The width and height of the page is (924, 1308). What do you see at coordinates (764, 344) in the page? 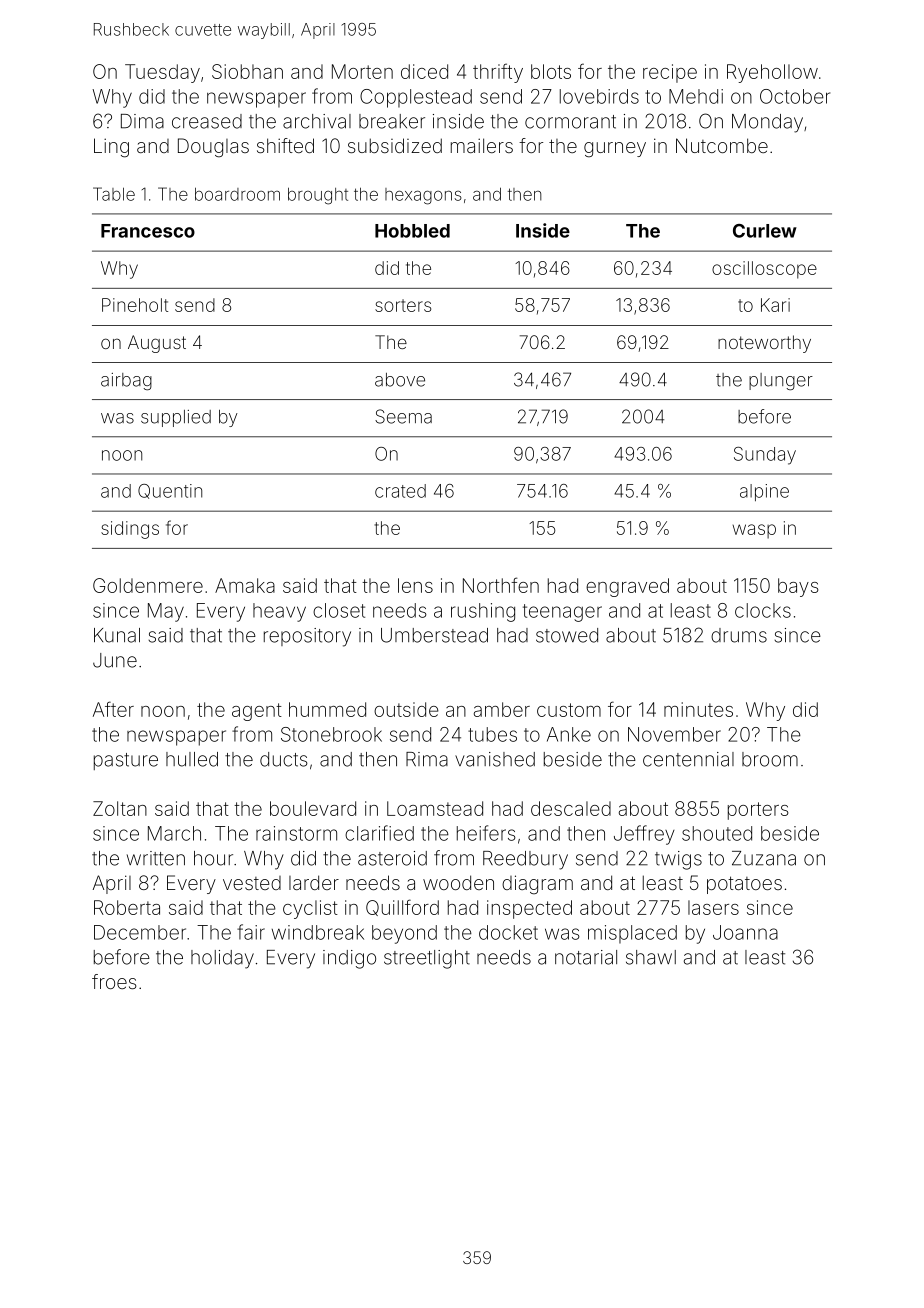
I see `noteworthy` at bounding box center [764, 344].
